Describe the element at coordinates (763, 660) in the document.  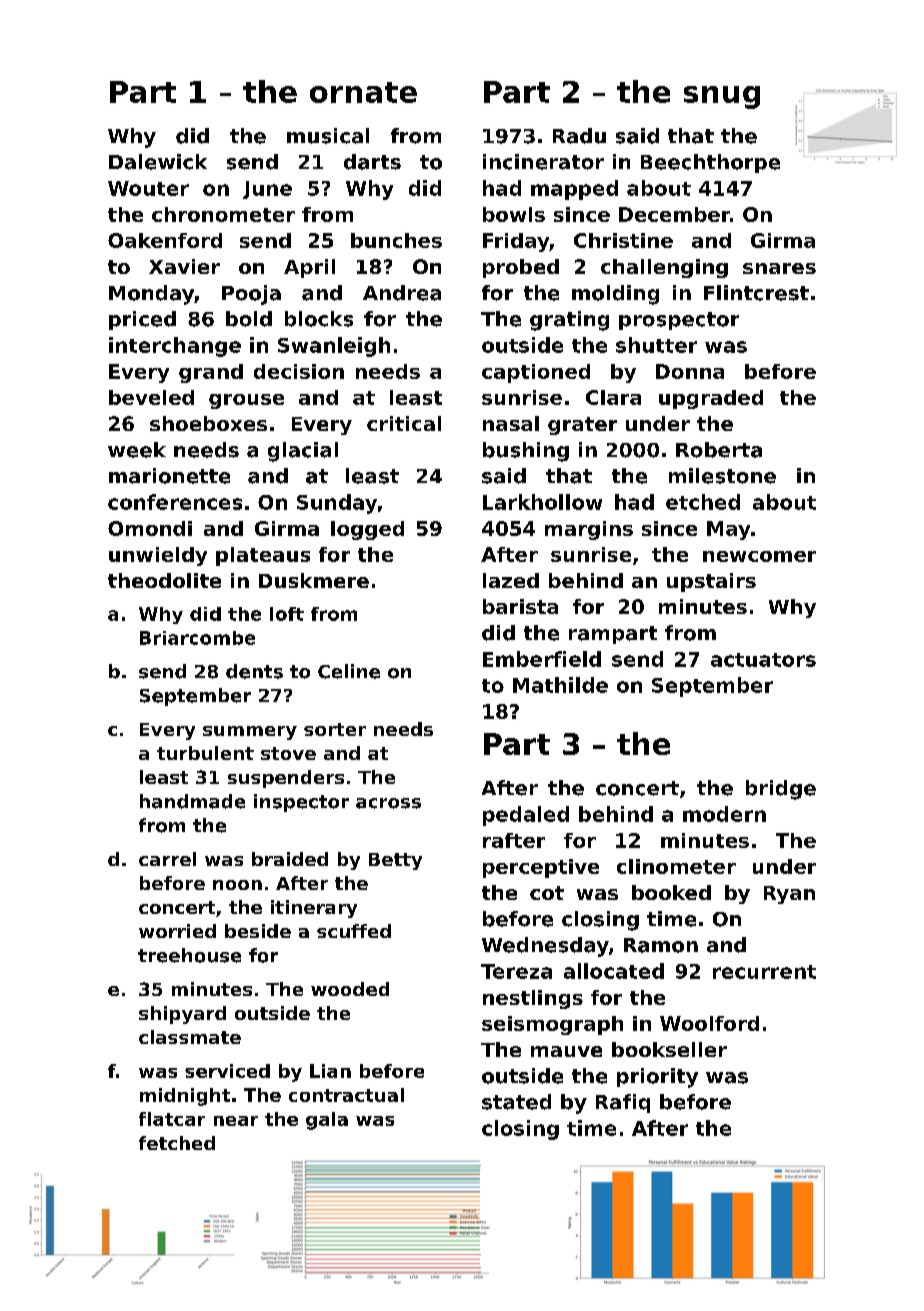
I see `actuators` at that location.
